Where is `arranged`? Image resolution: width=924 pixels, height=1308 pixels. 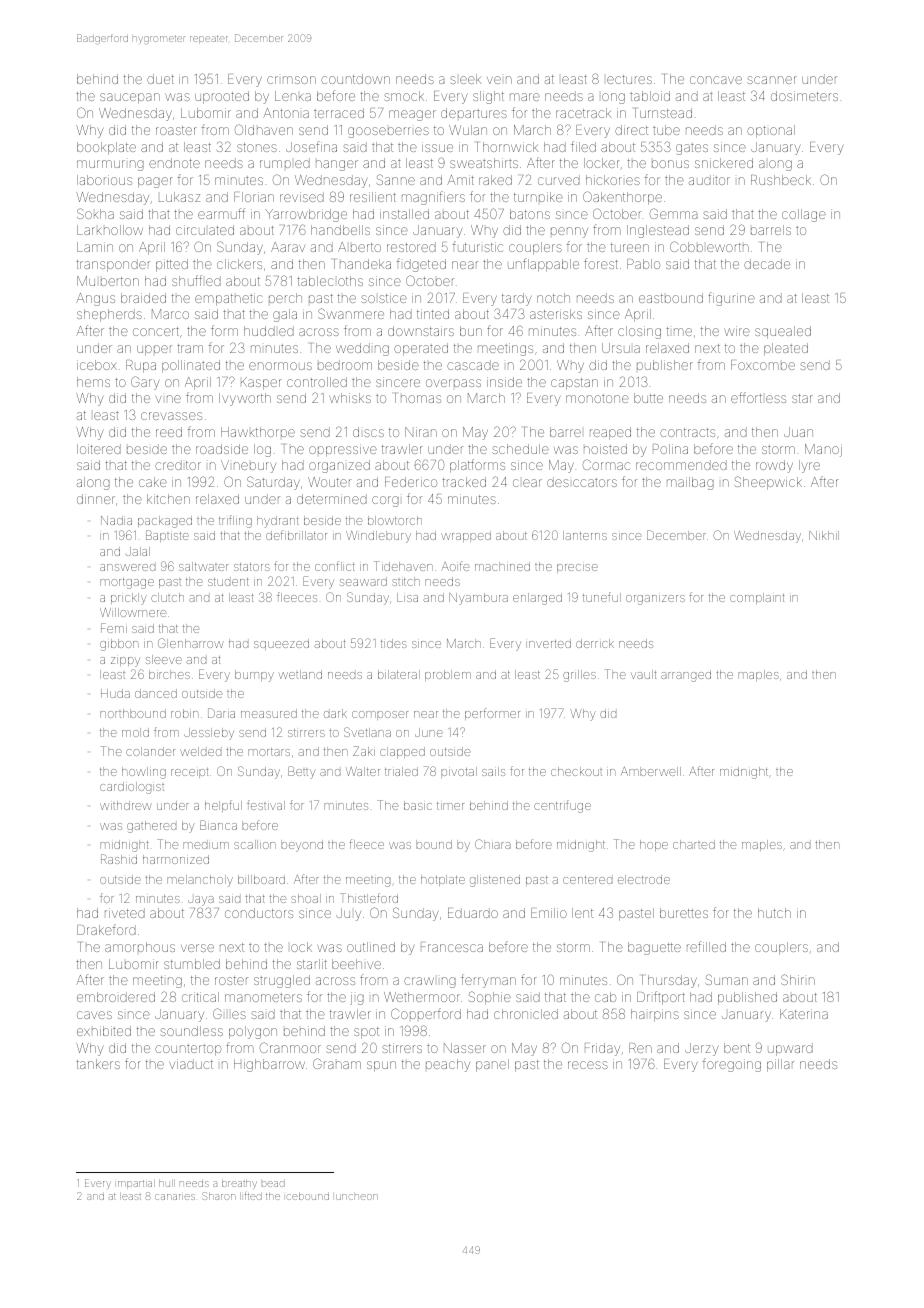 arranged is located at coordinates (686, 676).
